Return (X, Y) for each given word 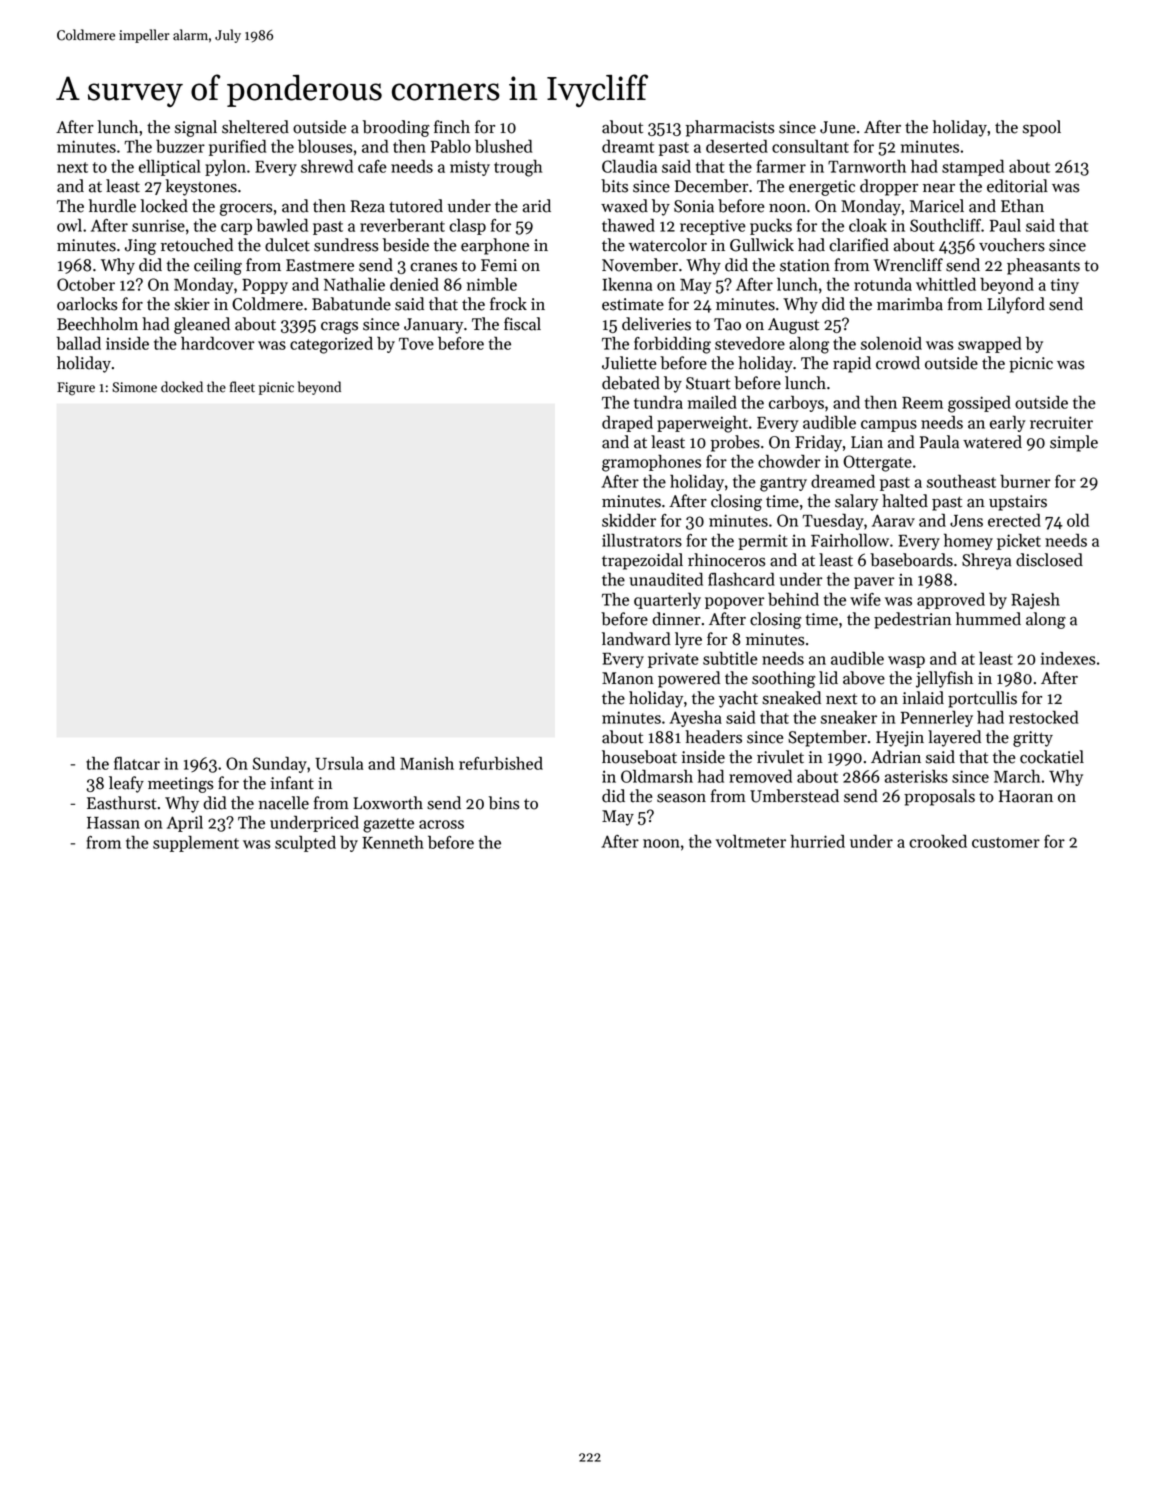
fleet (242, 387)
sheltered (255, 127)
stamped (973, 168)
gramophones (651, 463)
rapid (852, 364)
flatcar (137, 763)
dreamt (628, 146)
